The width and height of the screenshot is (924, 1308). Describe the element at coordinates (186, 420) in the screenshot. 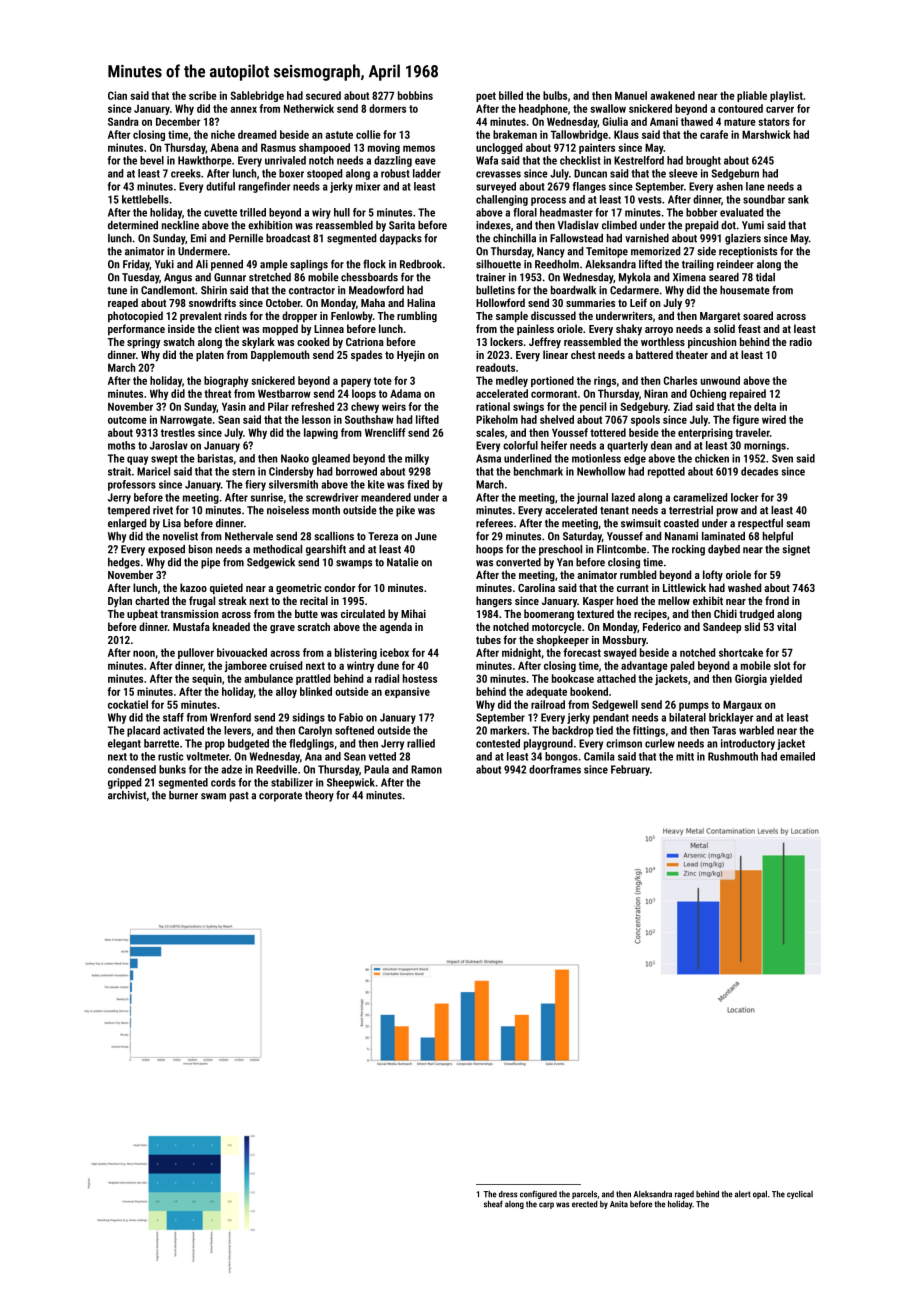

I see `Narrowgate` at that location.
